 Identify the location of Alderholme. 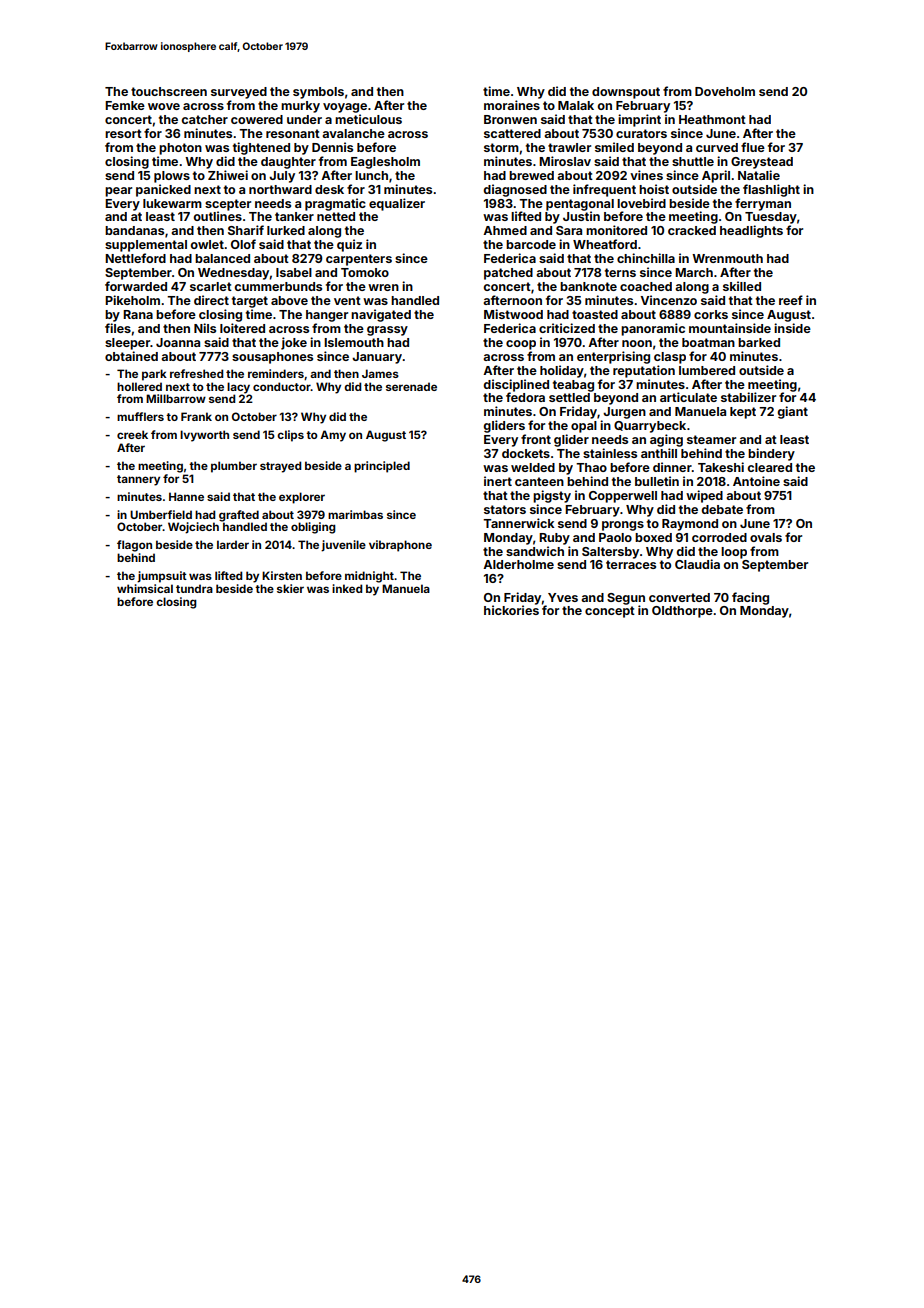
(518, 564).
